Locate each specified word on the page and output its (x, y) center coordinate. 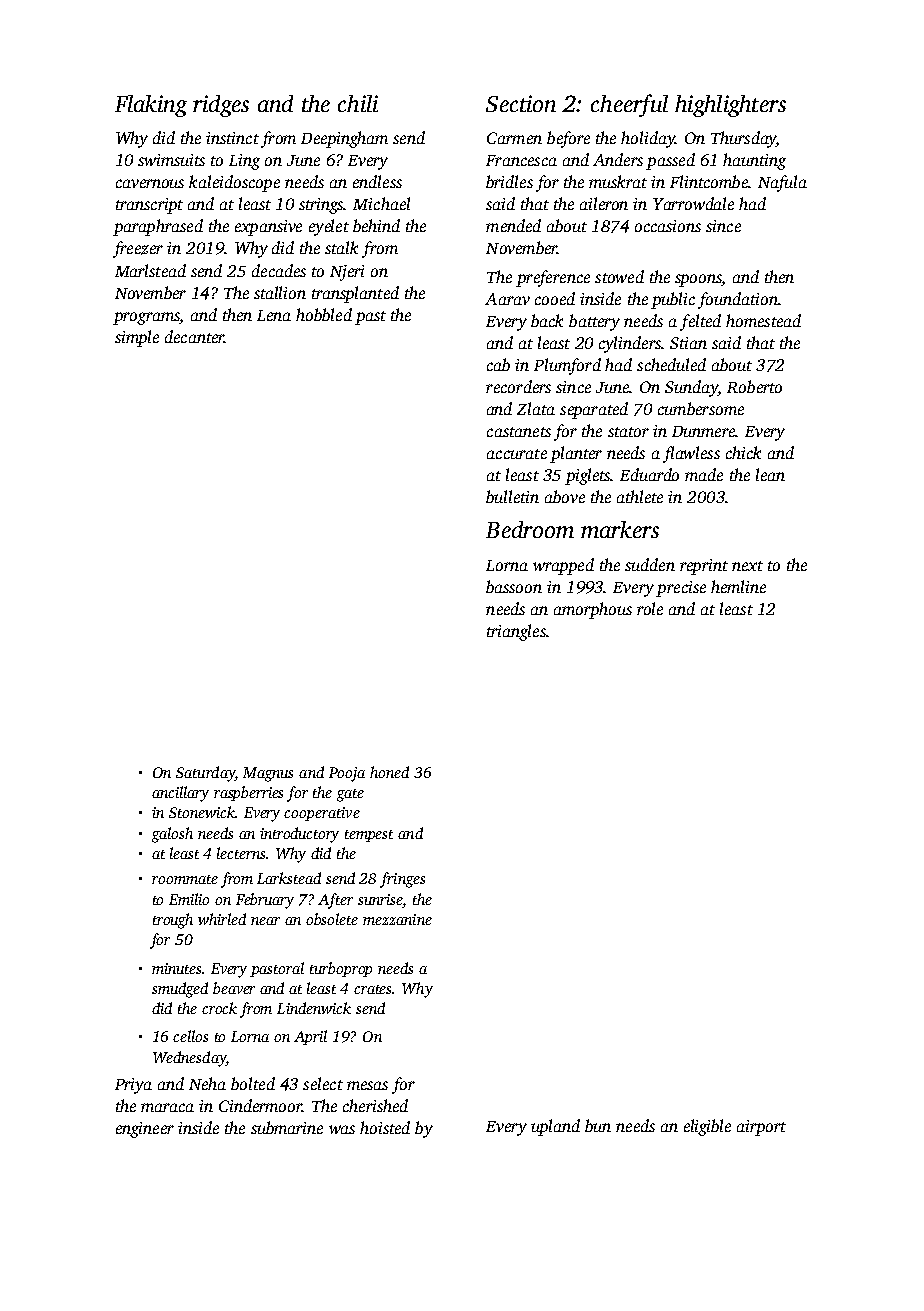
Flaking (151, 106)
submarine (287, 1127)
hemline (738, 586)
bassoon (514, 586)
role (650, 608)
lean (770, 474)
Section (521, 103)
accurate (517, 454)
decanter (195, 336)
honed (389, 772)
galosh (172, 835)
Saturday (205, 774)
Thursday (743, 139)
